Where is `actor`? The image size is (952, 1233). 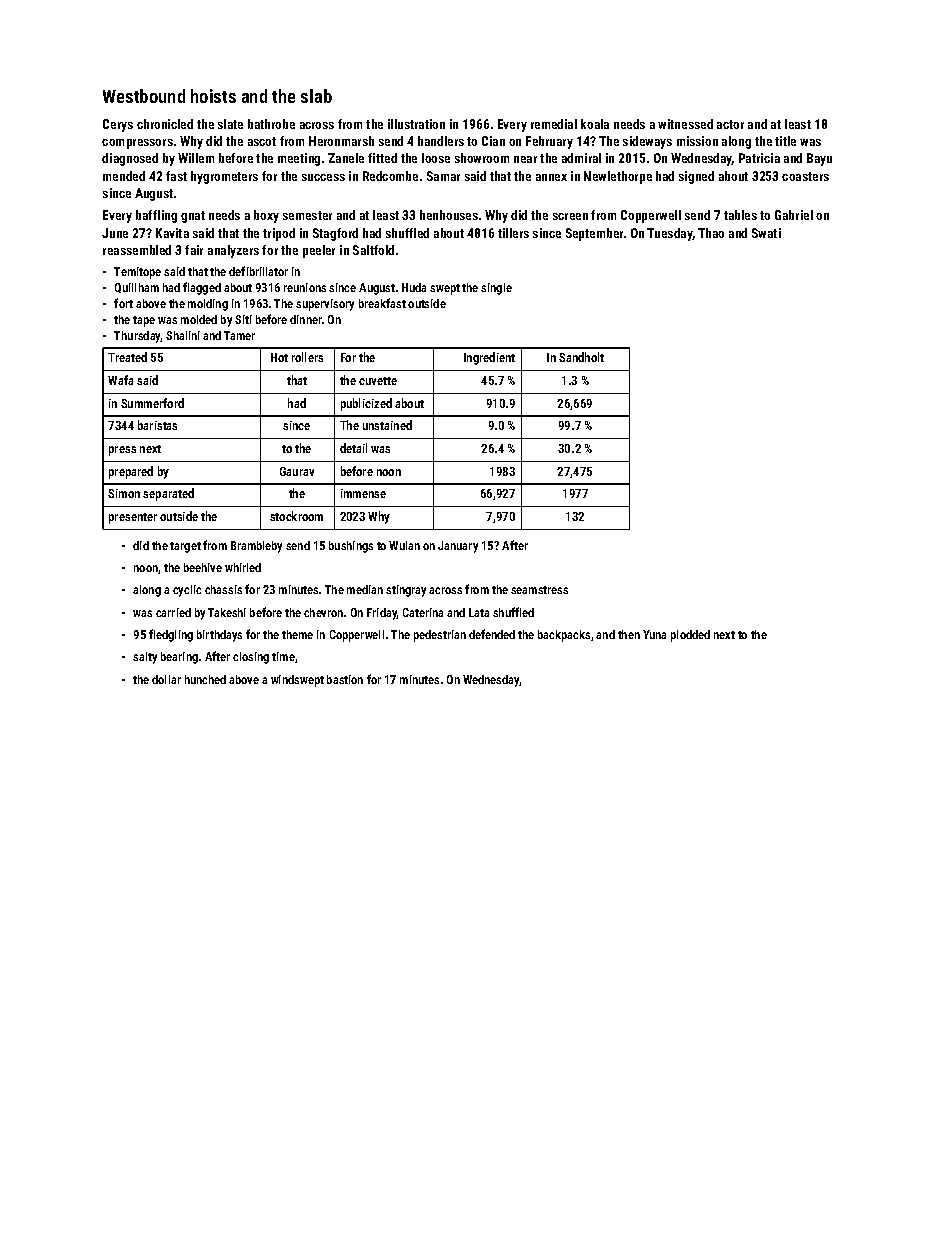 actor is located at coordinates (730, 124).
